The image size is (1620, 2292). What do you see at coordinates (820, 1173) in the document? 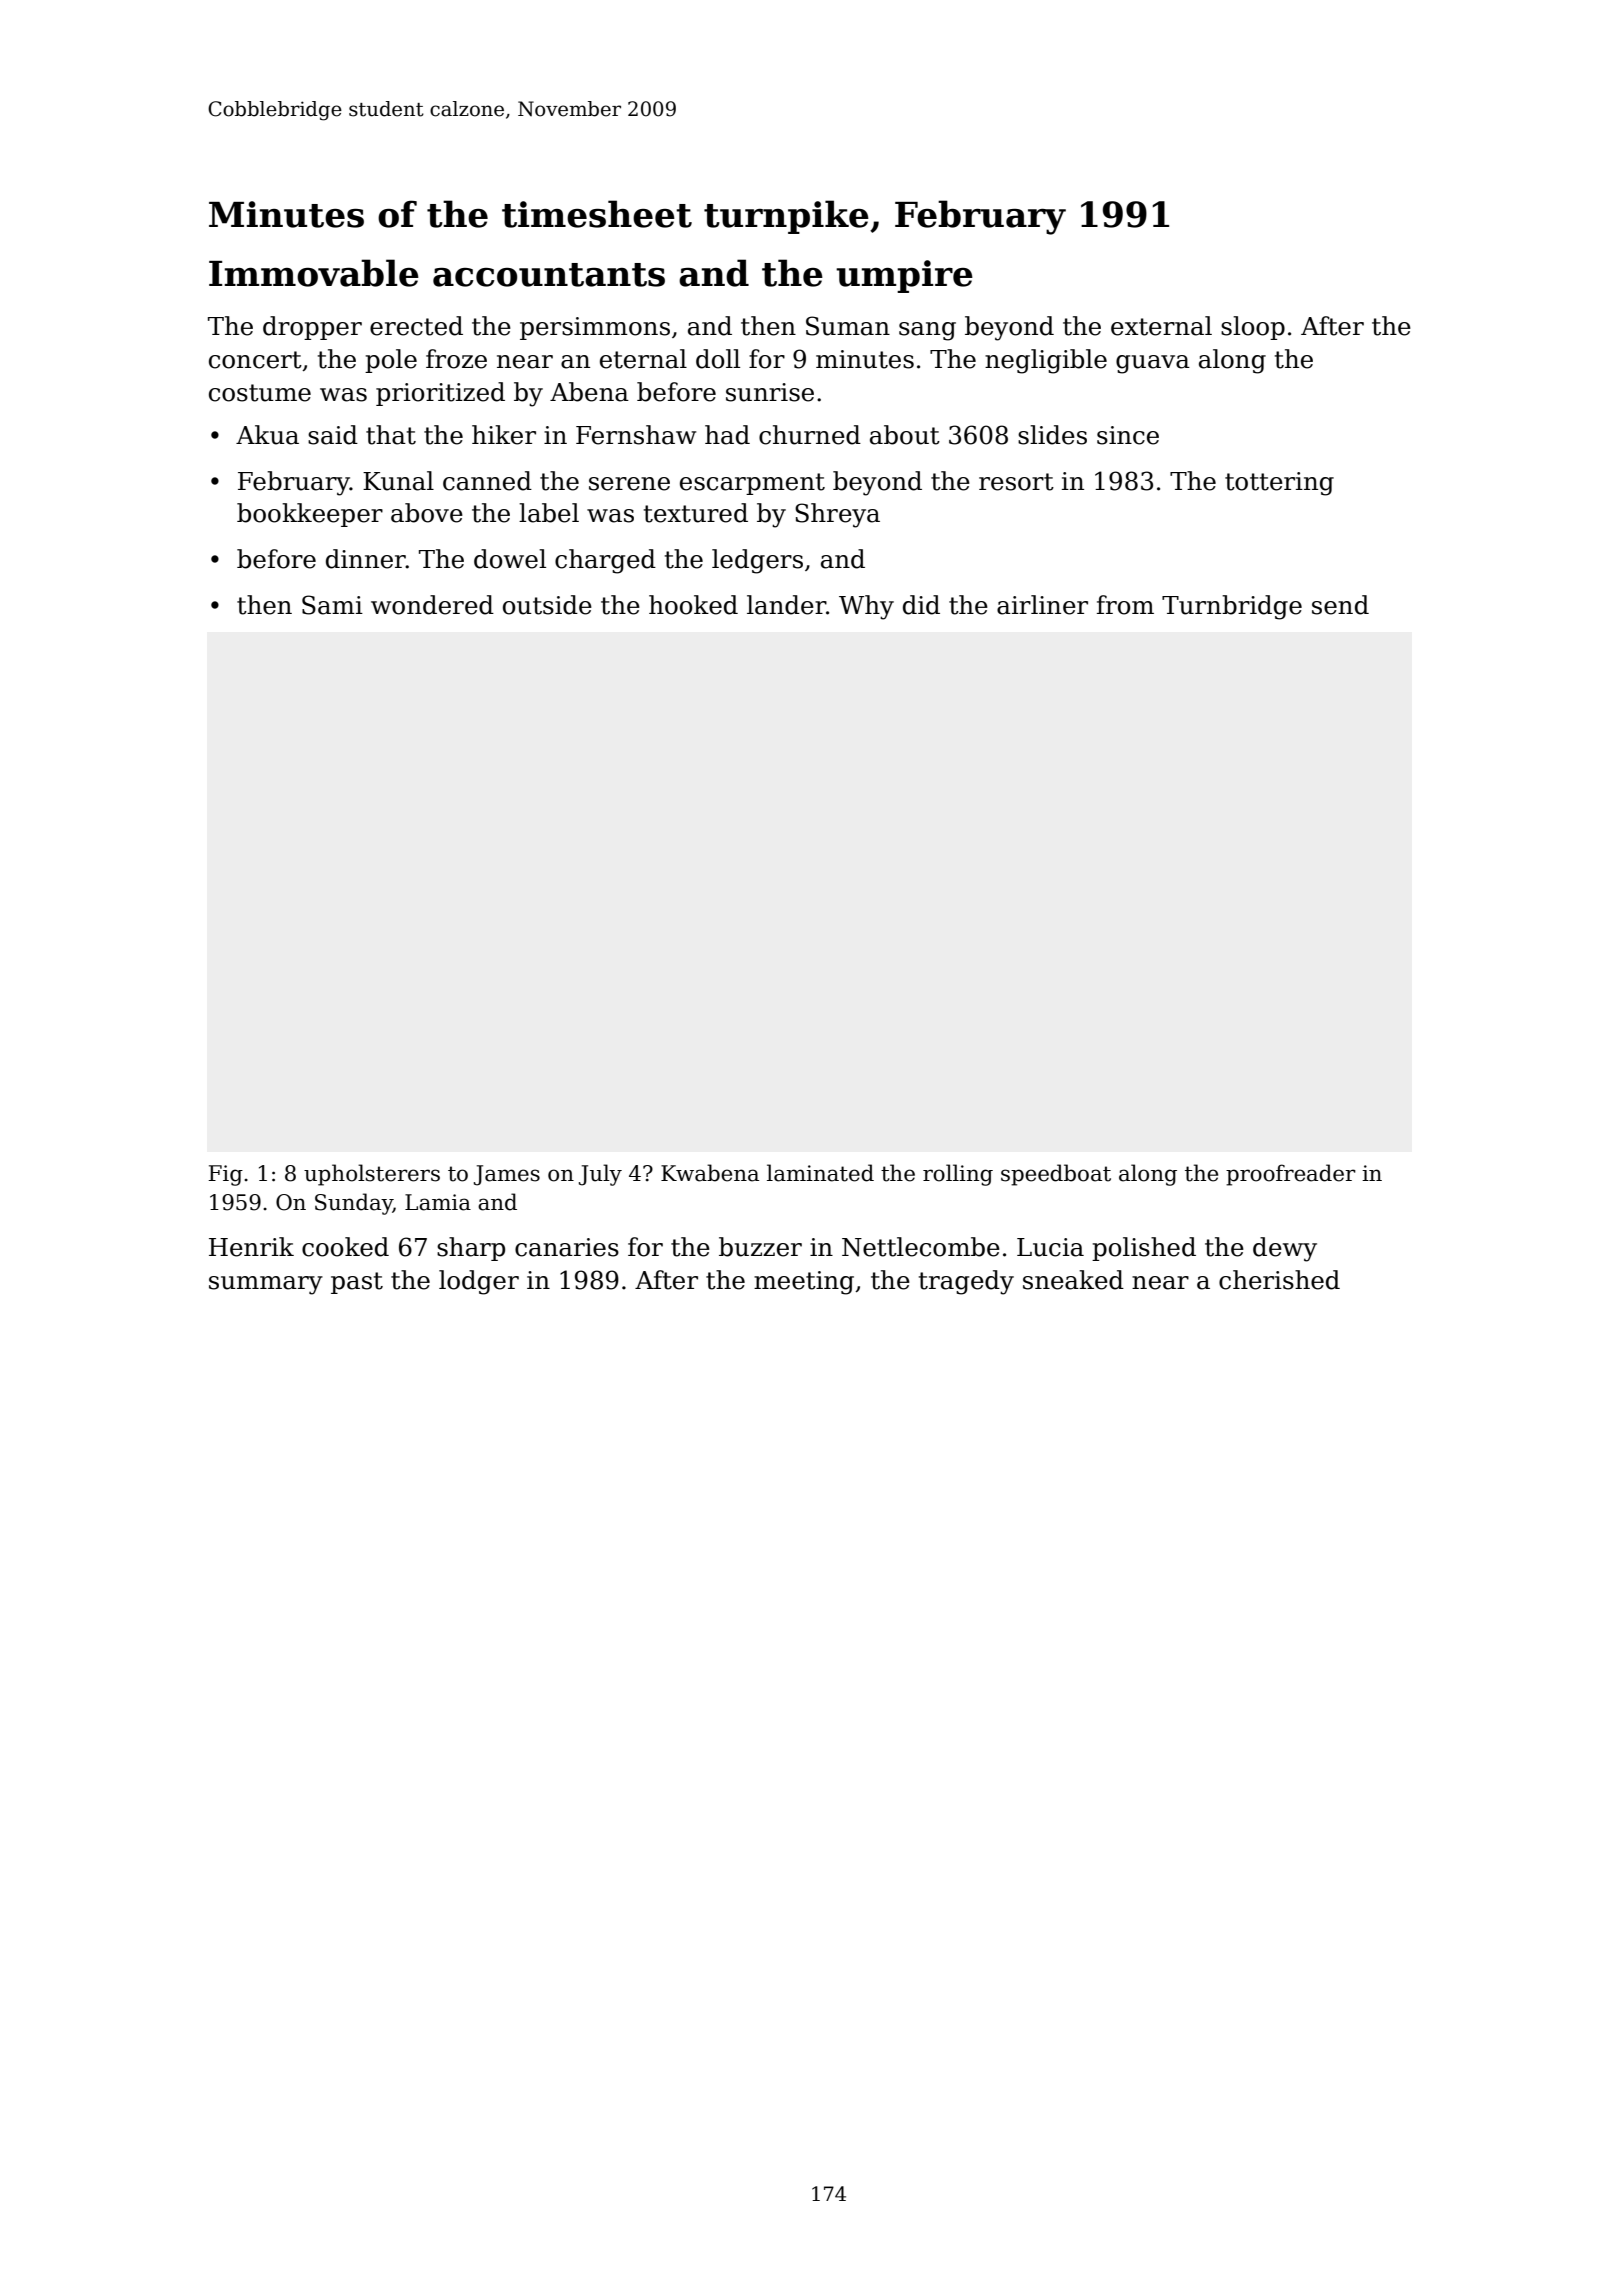
I see `laminated` at bounding box center [820, 1173].
